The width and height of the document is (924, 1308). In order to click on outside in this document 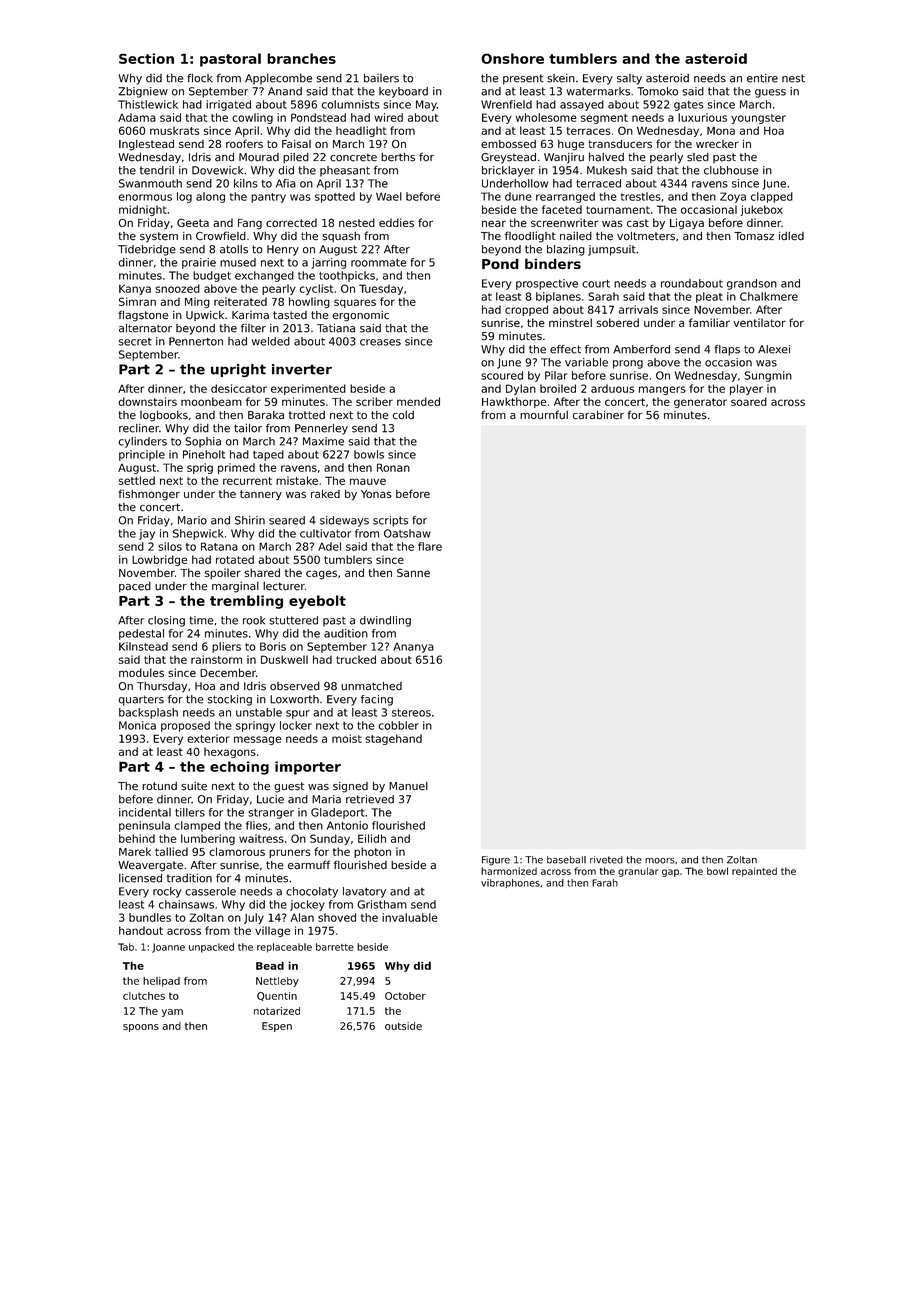, I will do `click(403, 1026)`.
